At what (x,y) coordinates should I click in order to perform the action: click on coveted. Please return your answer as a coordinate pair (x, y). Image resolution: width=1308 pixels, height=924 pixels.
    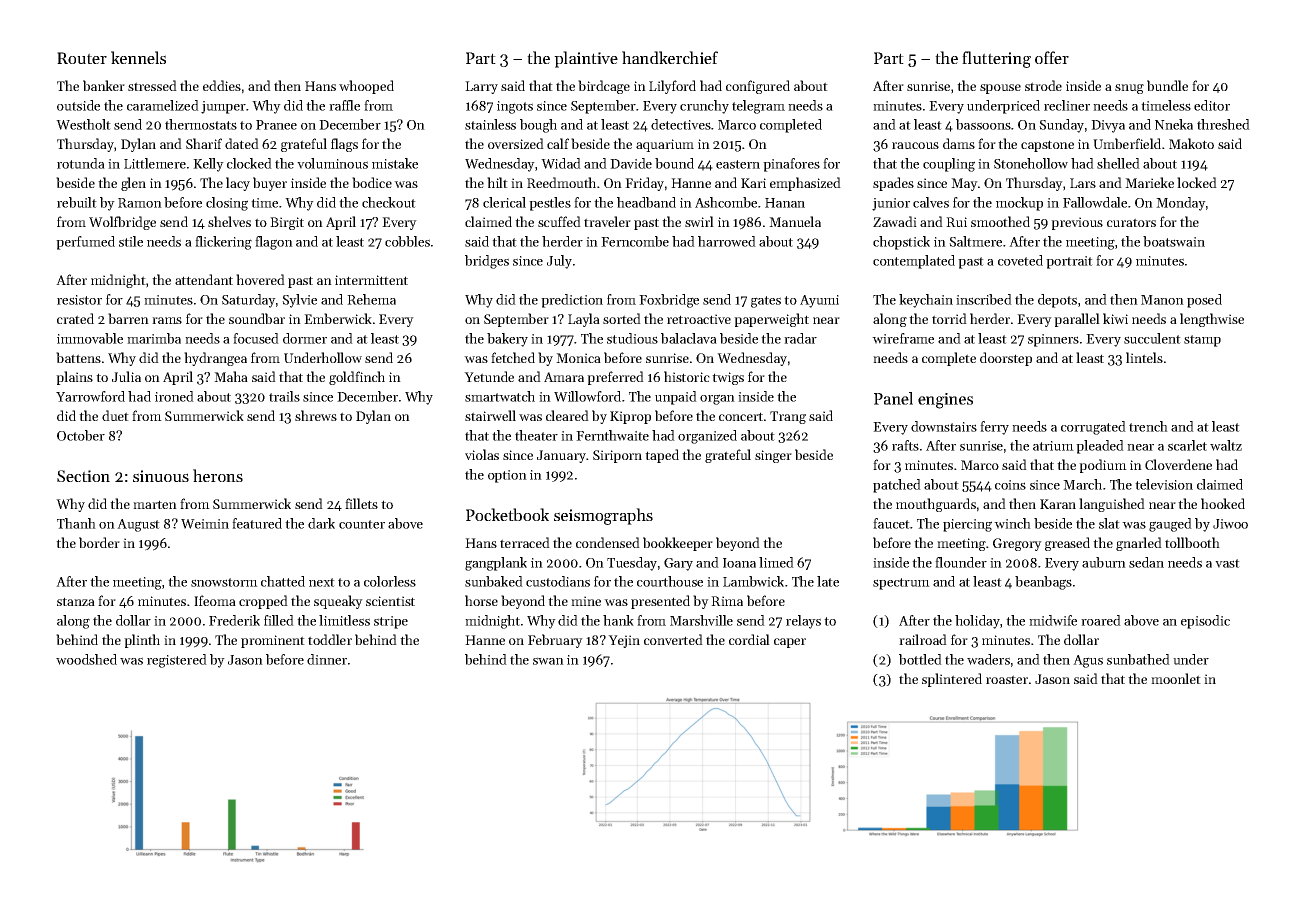
    Looking at the image, I should click on (1020, 260).
